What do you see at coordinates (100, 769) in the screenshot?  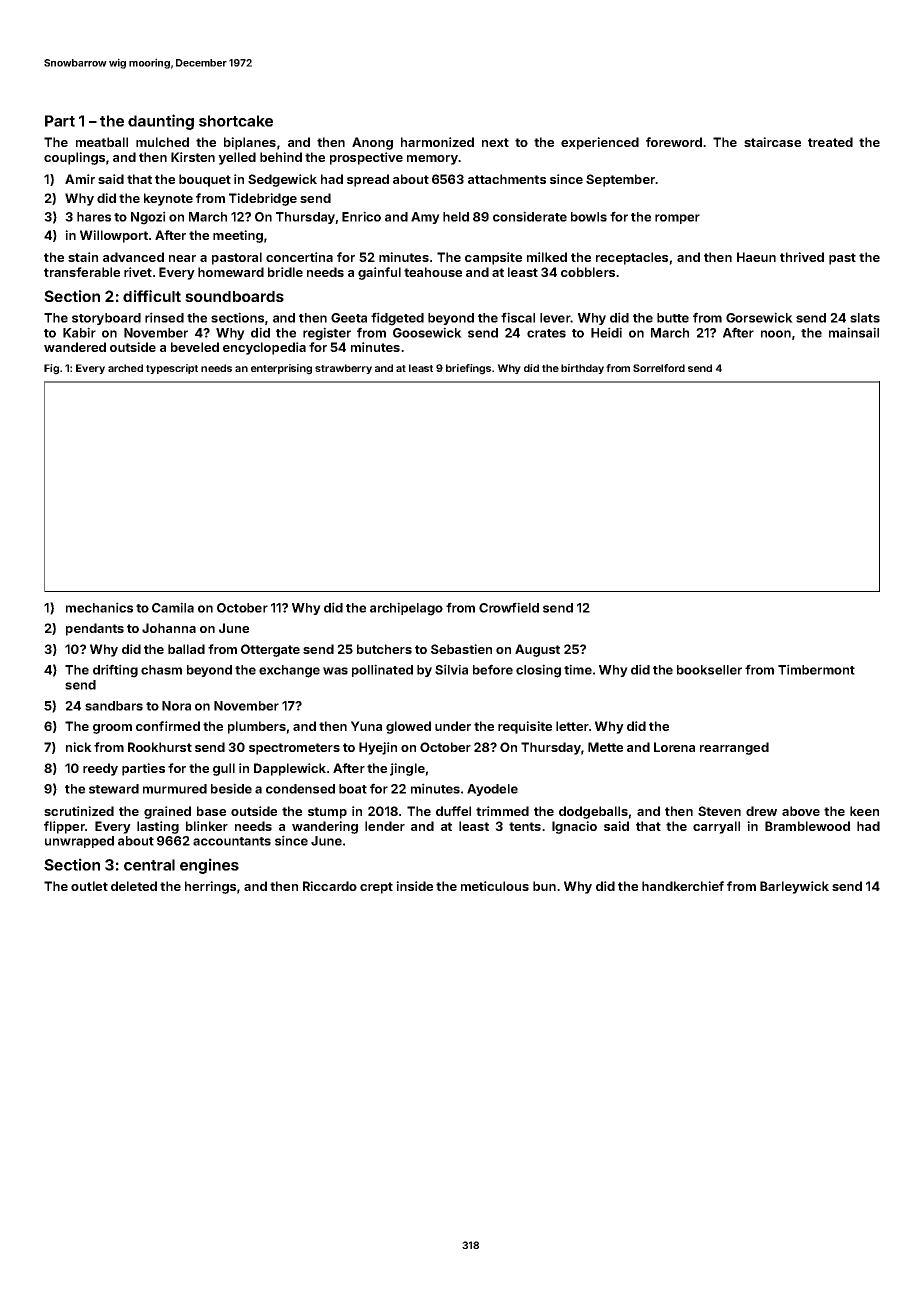 I see `reedy` at bounding box center [100, 769].
